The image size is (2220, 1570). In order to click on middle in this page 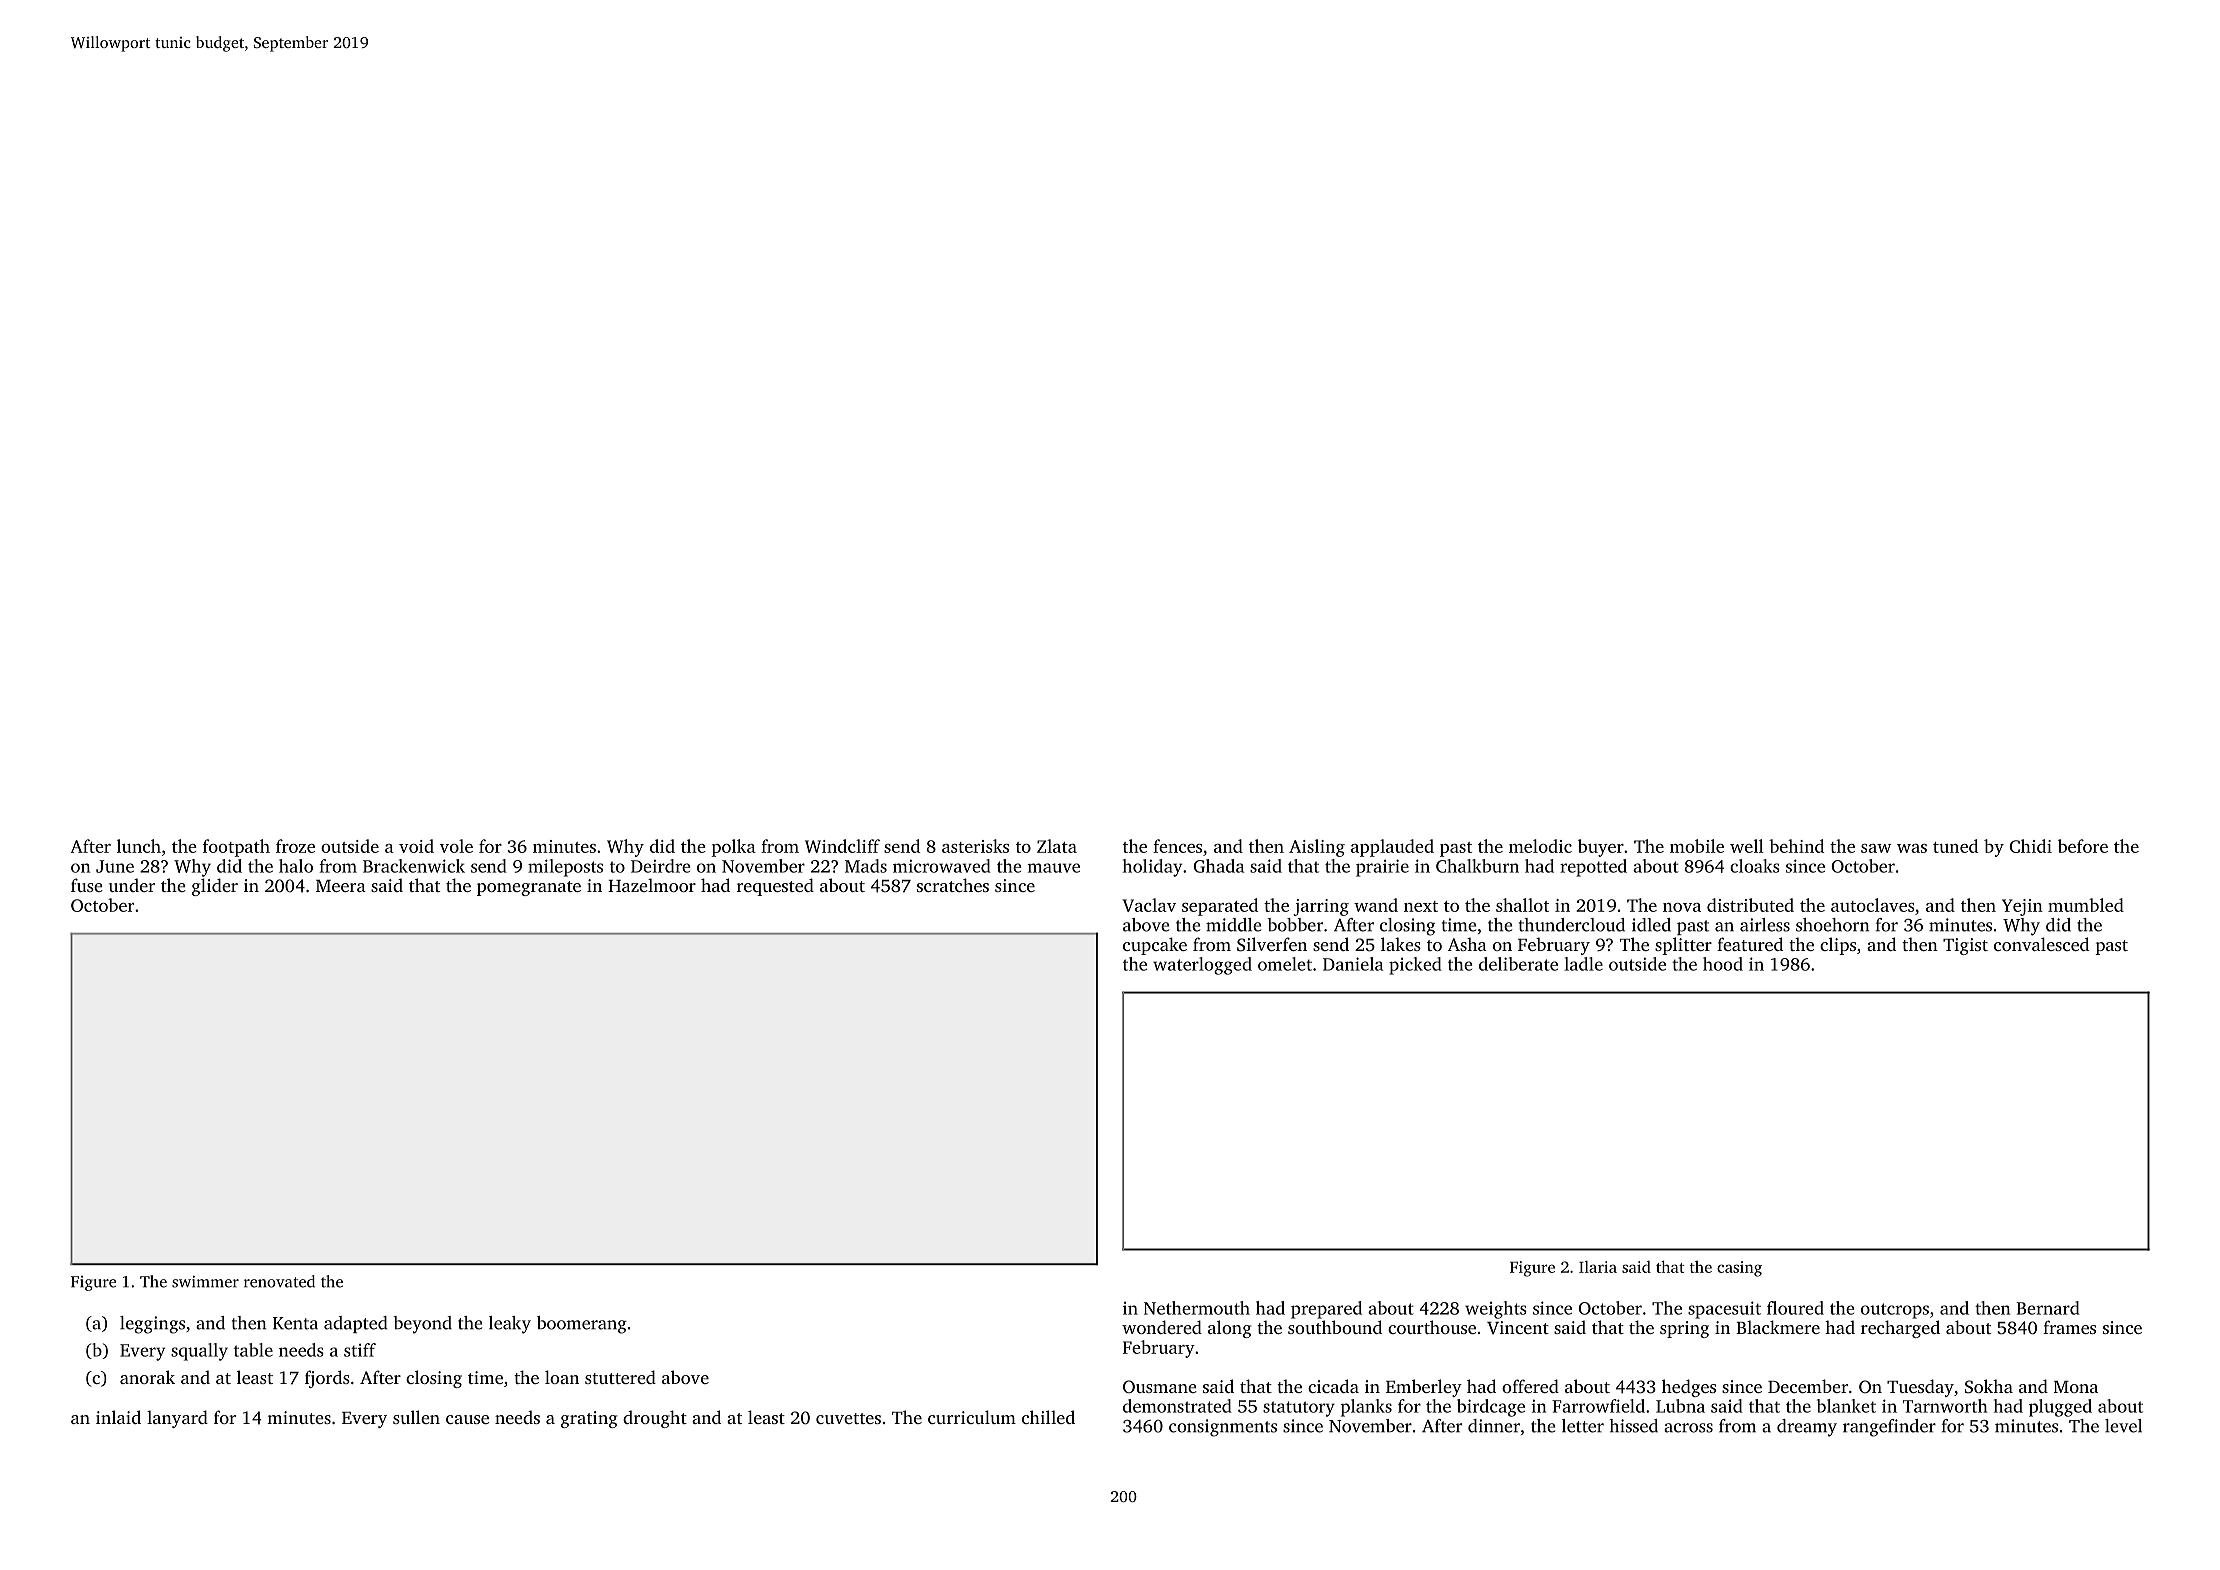, I will do `click(1233, 925)`.
